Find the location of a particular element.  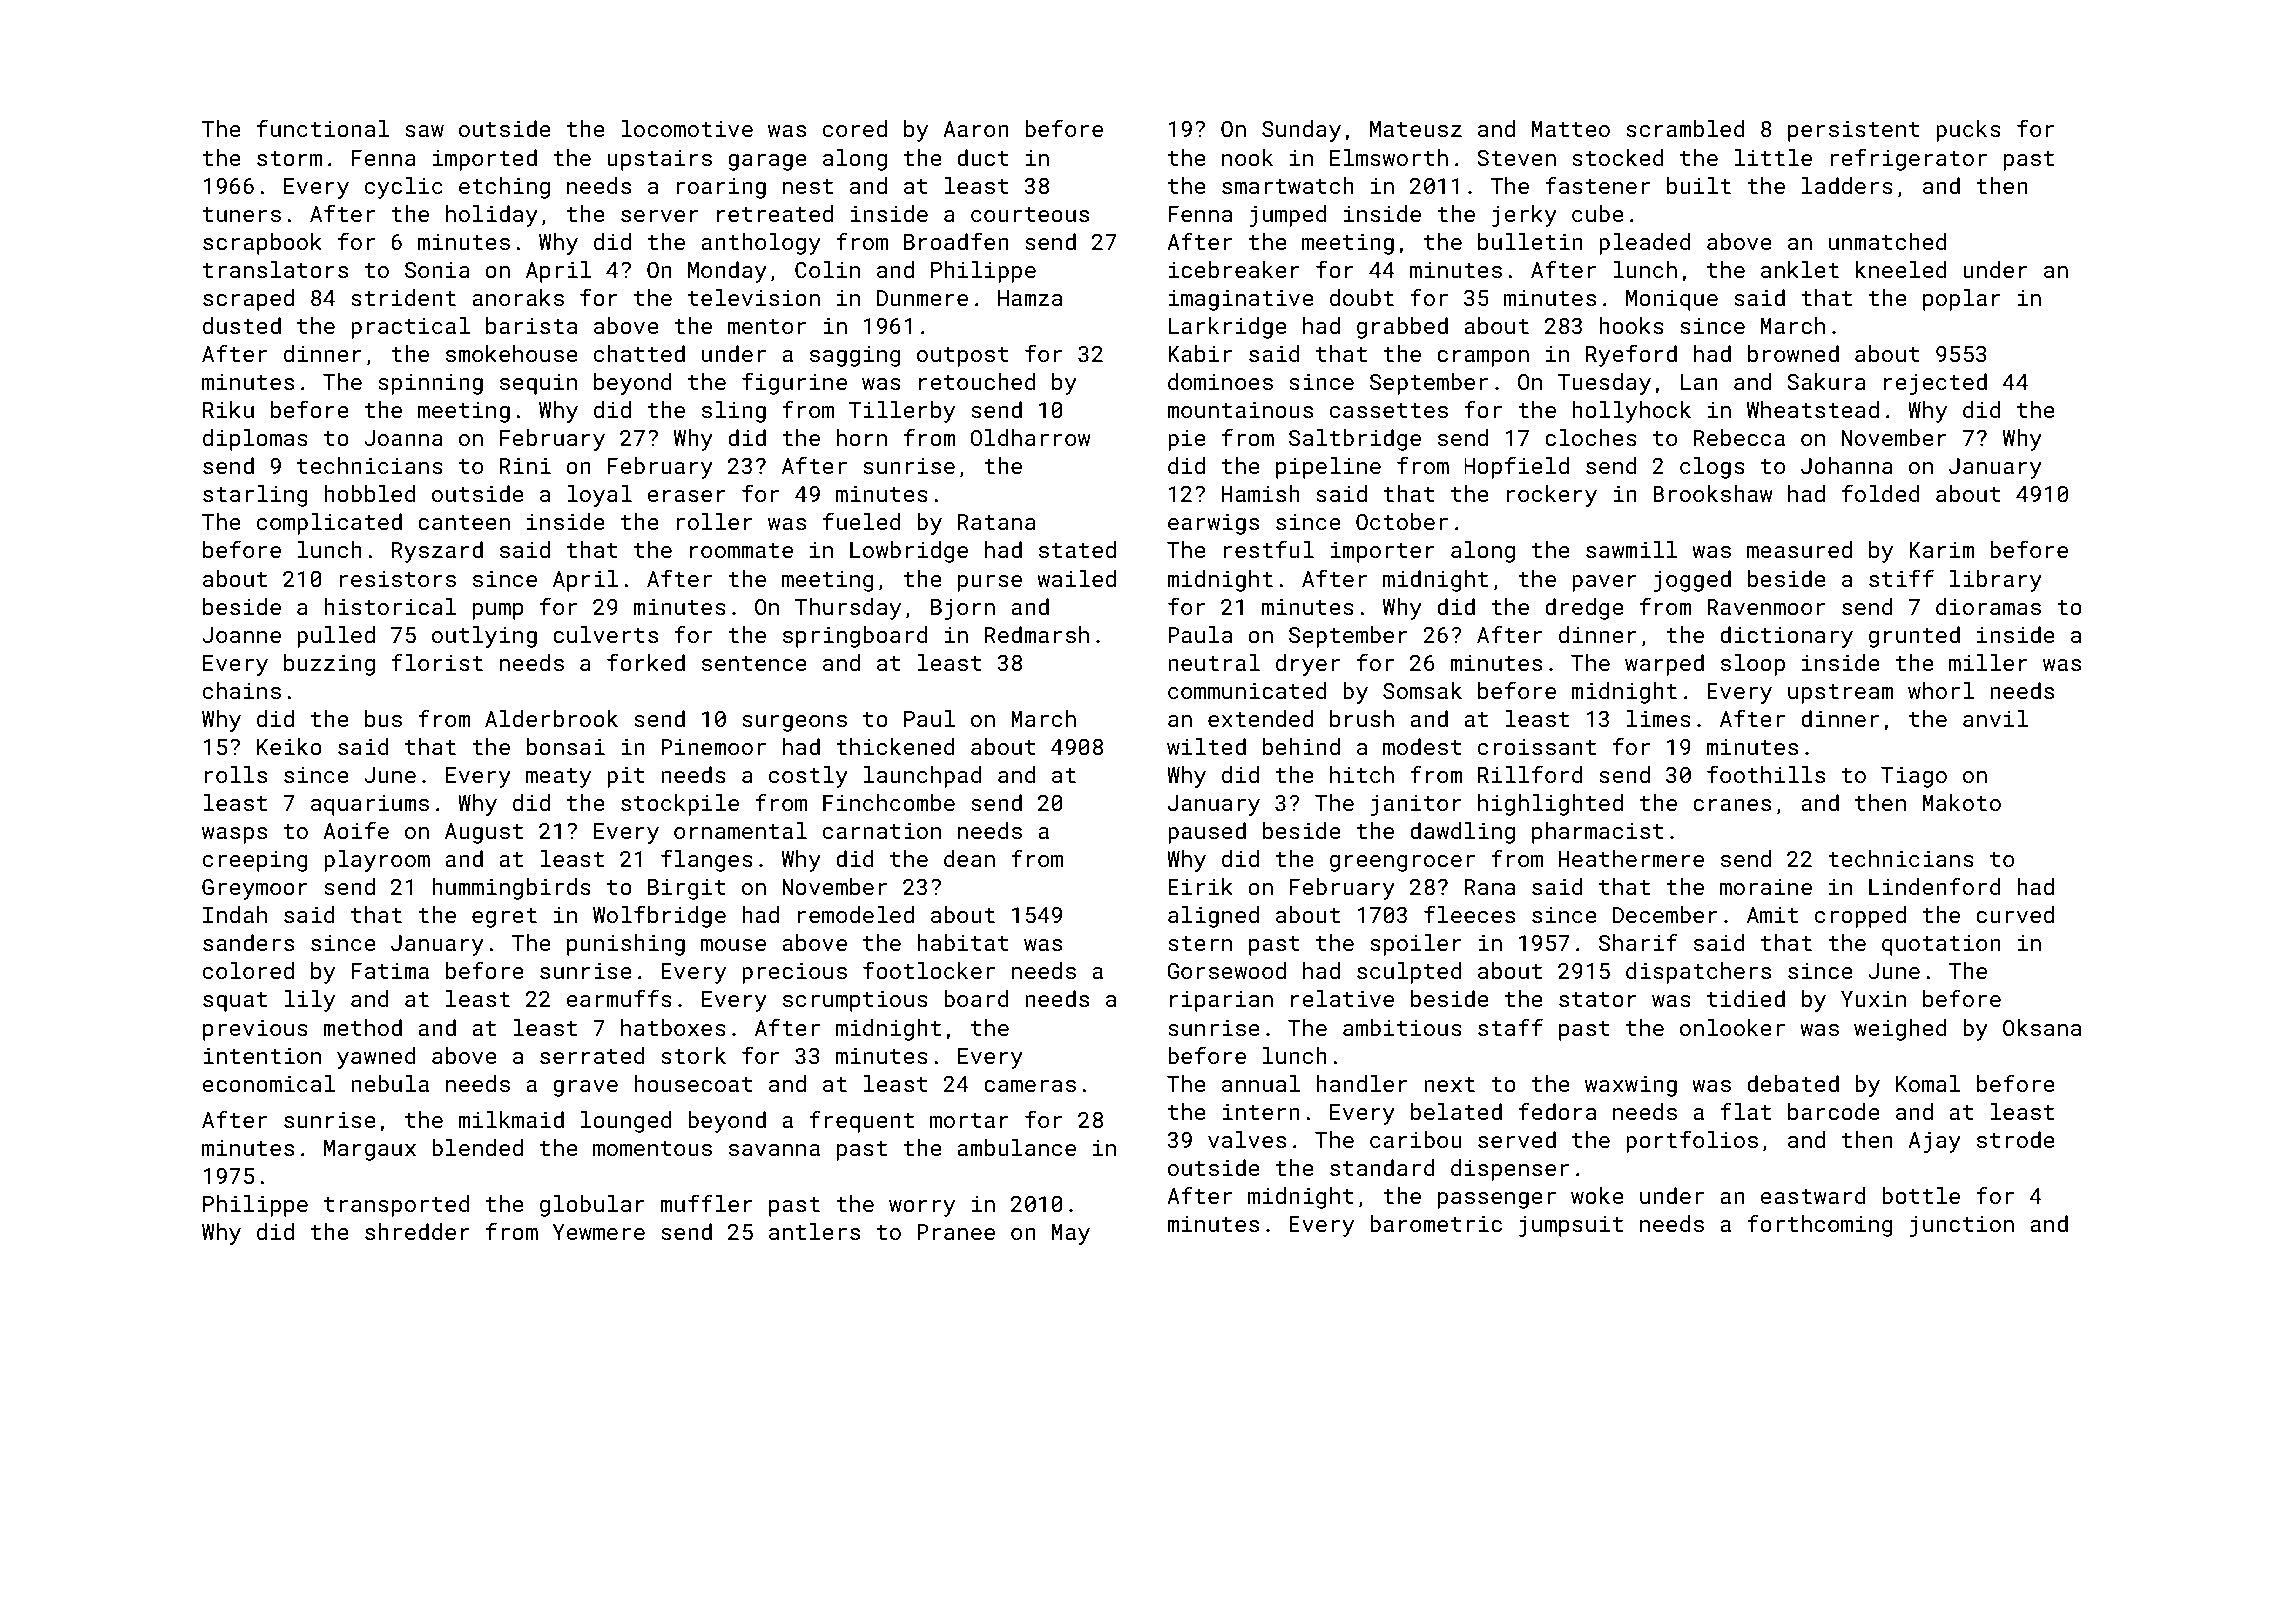

Aaron is located at coordinates (976, 129).
